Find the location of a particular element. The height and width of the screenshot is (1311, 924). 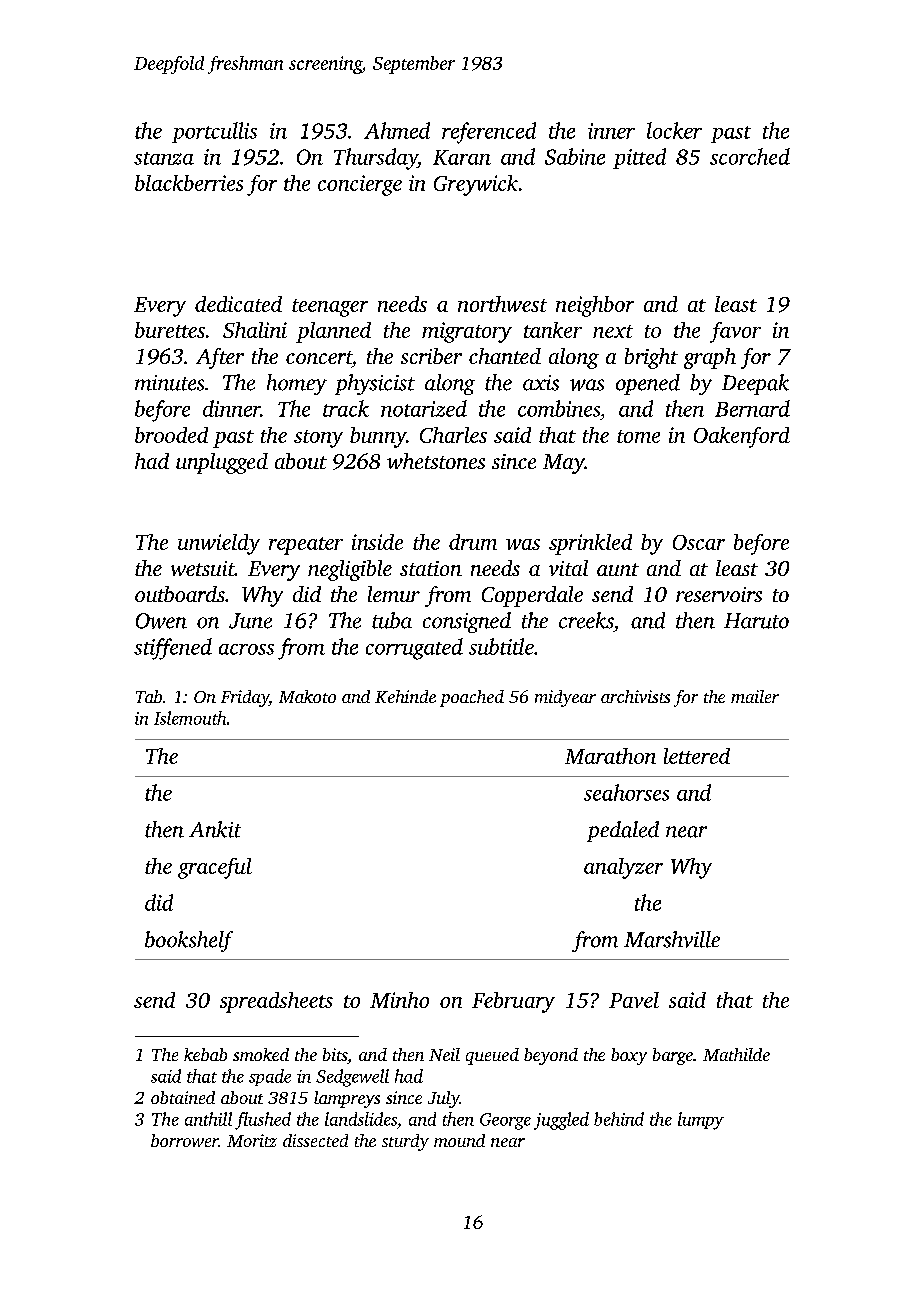

graceful is located at coordinates (215, 868).
